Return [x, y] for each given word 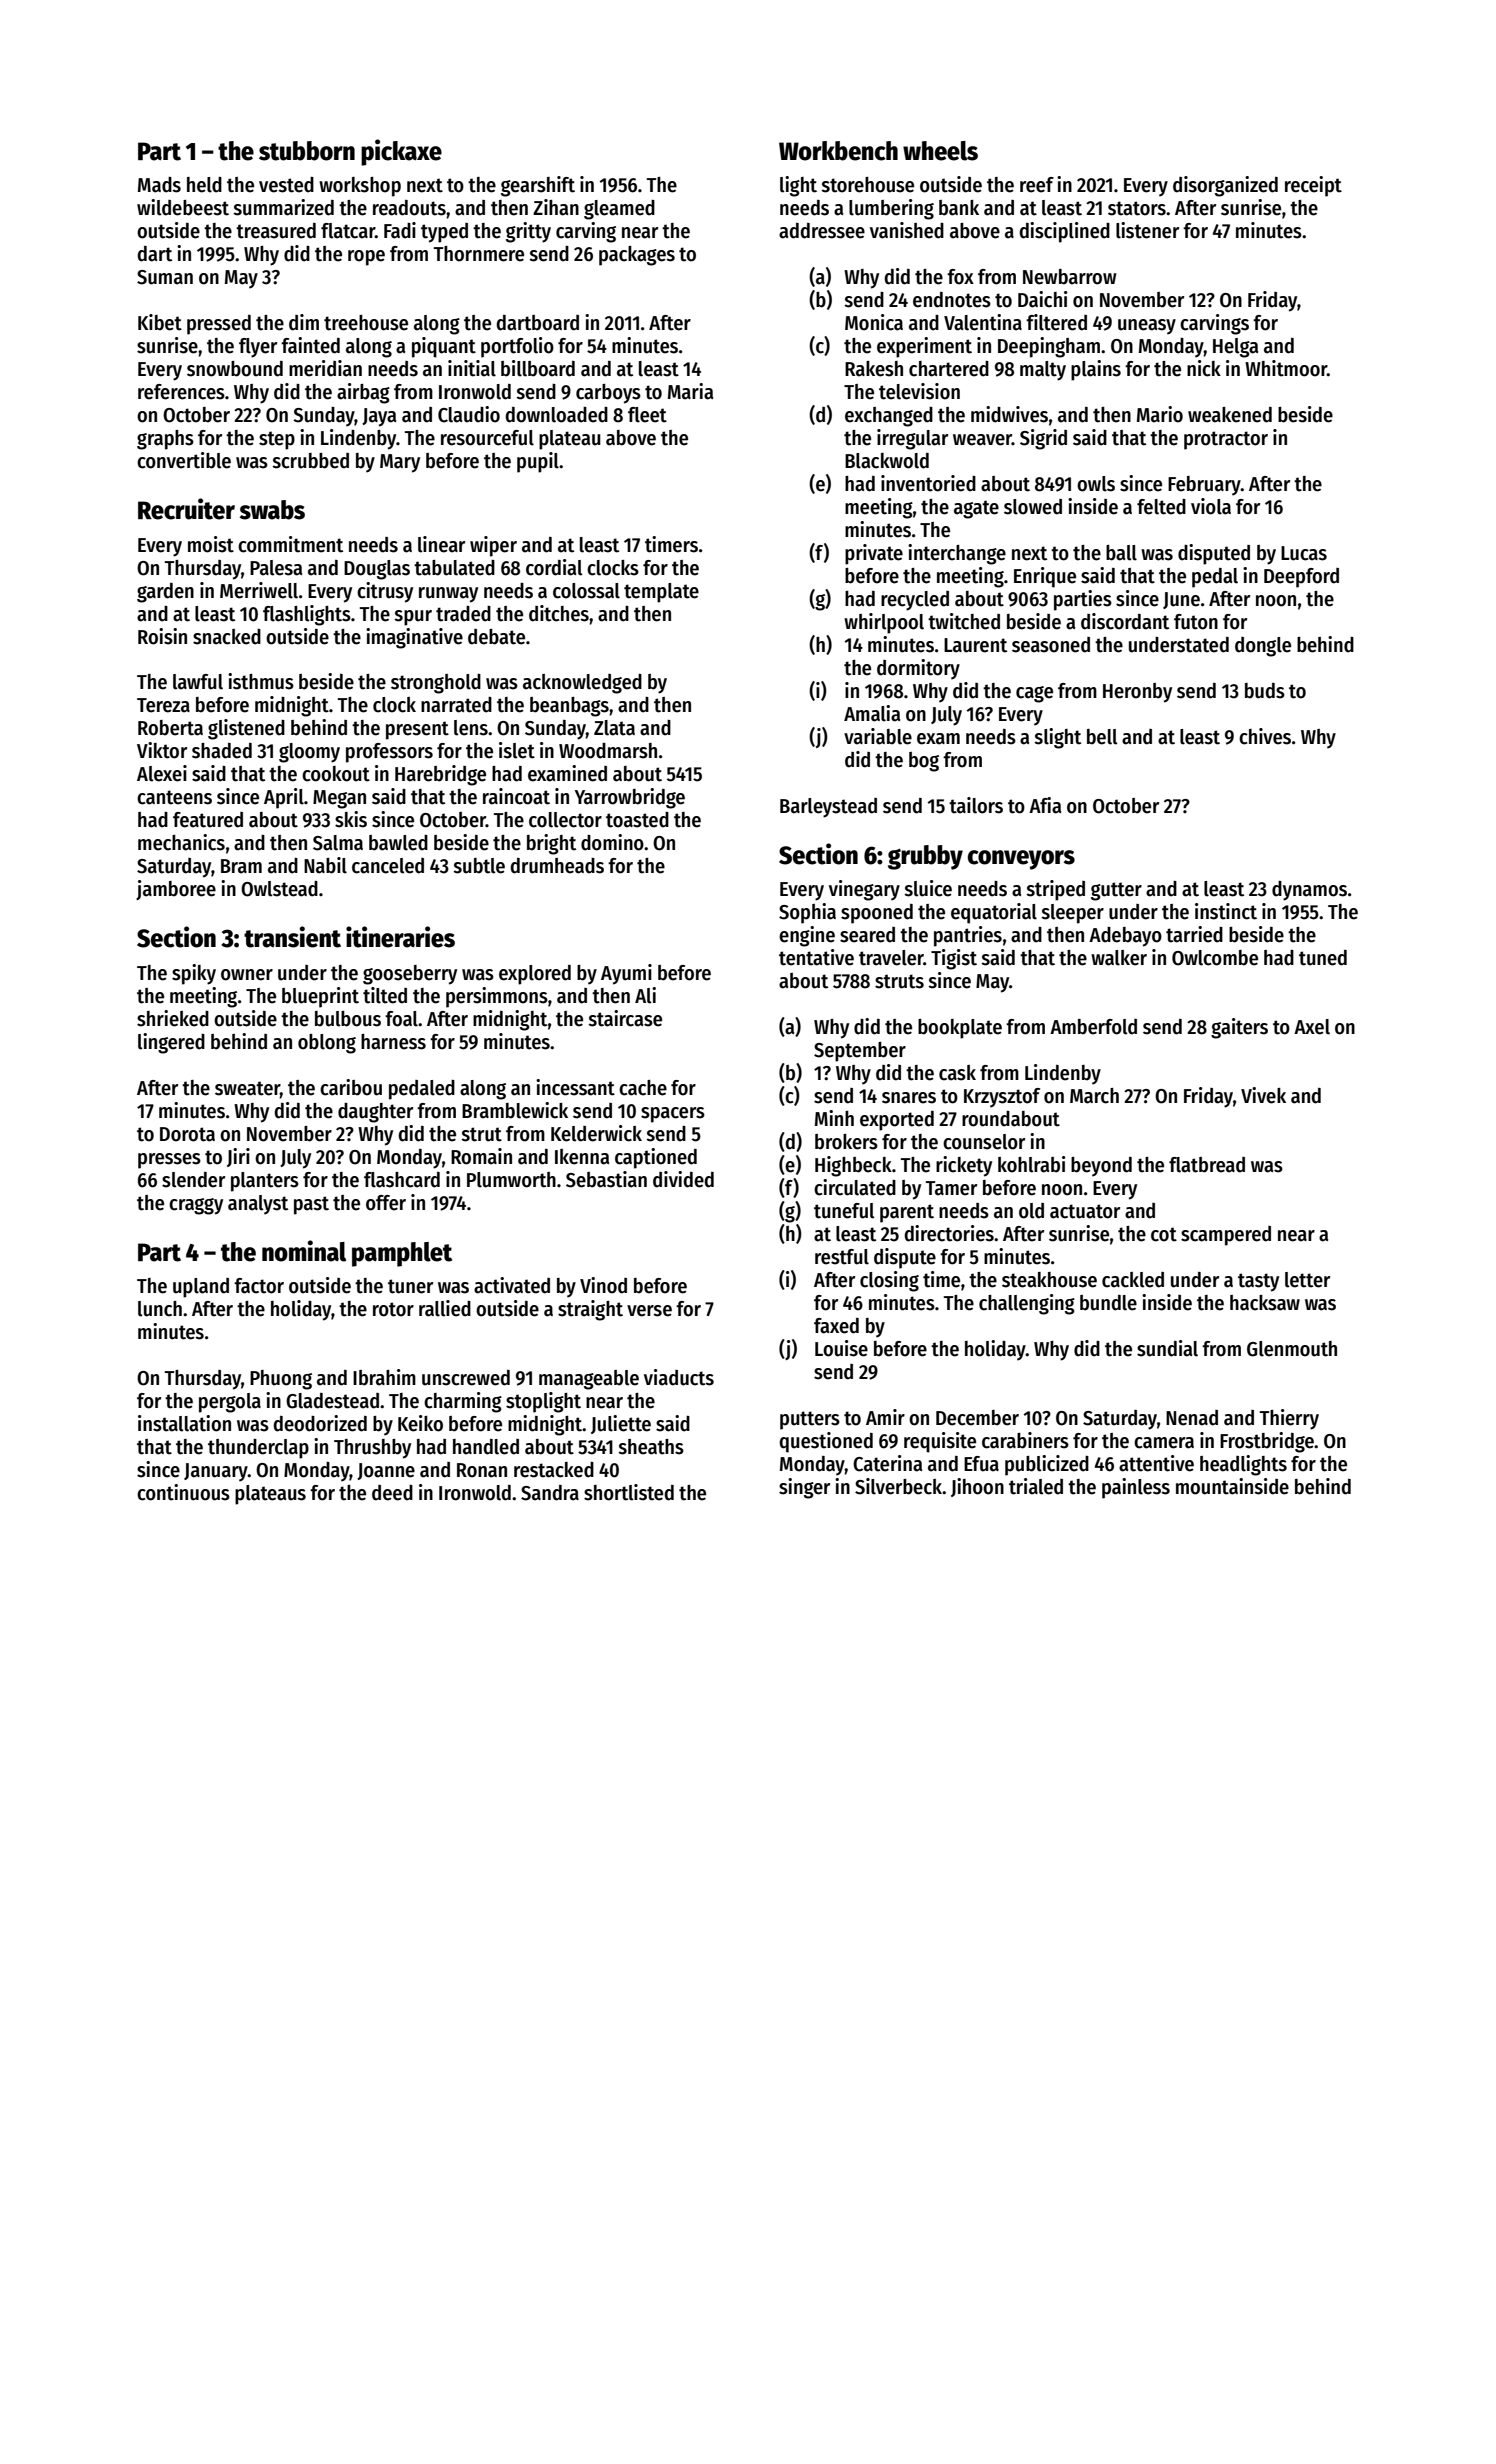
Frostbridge [1267, 1442]
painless [1136, 1488]
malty [1043, 371]
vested [286, 185]
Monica [874, 322]
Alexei [162, 773]
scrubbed [310, 461]
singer [804, 1488]
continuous [183, 1492]
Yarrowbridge [630, 798]
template [661, 593]
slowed [1033, 507]
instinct [1226, 911]
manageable [589, 1380]
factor [259, 1286]
